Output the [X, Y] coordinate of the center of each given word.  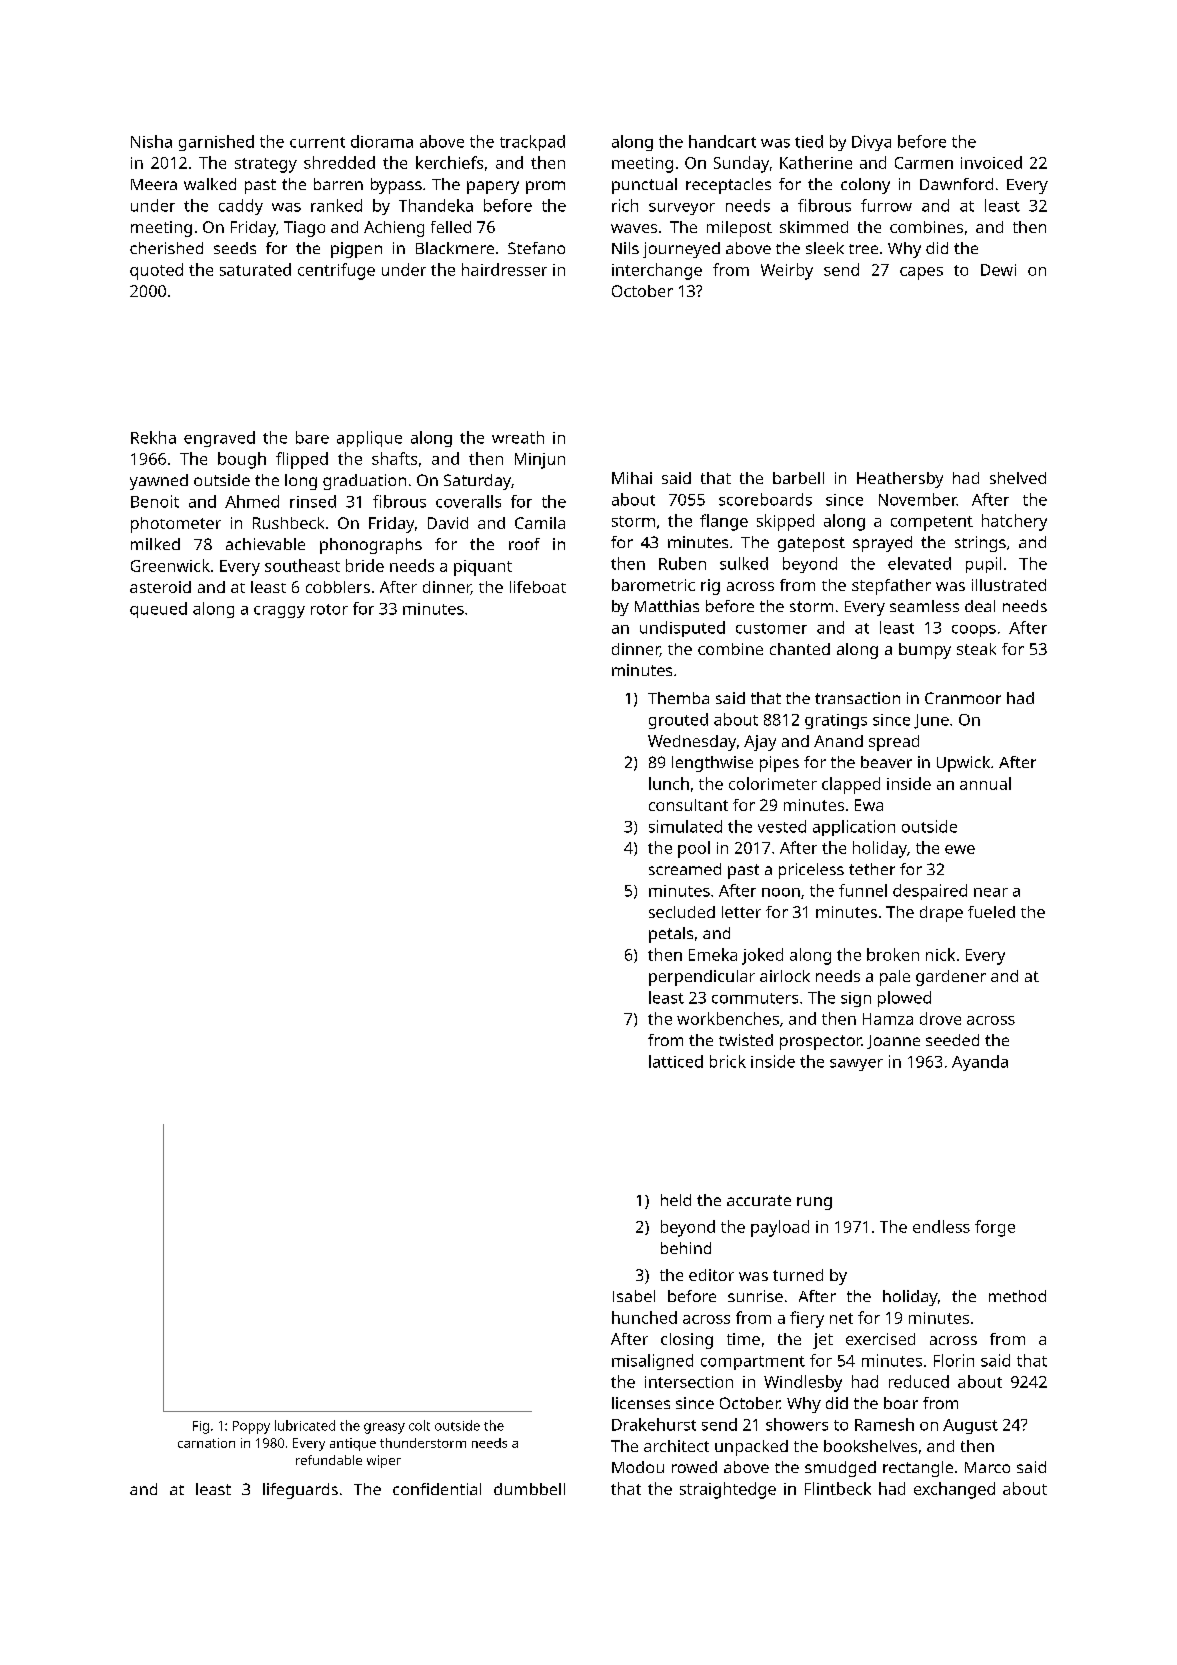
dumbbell [529, 1489]
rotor [329, 609]
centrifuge [336, 271]
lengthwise [712, 764]
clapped [851, 785]
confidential [437, 1489]
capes [921, 273]
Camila [540, 523]
